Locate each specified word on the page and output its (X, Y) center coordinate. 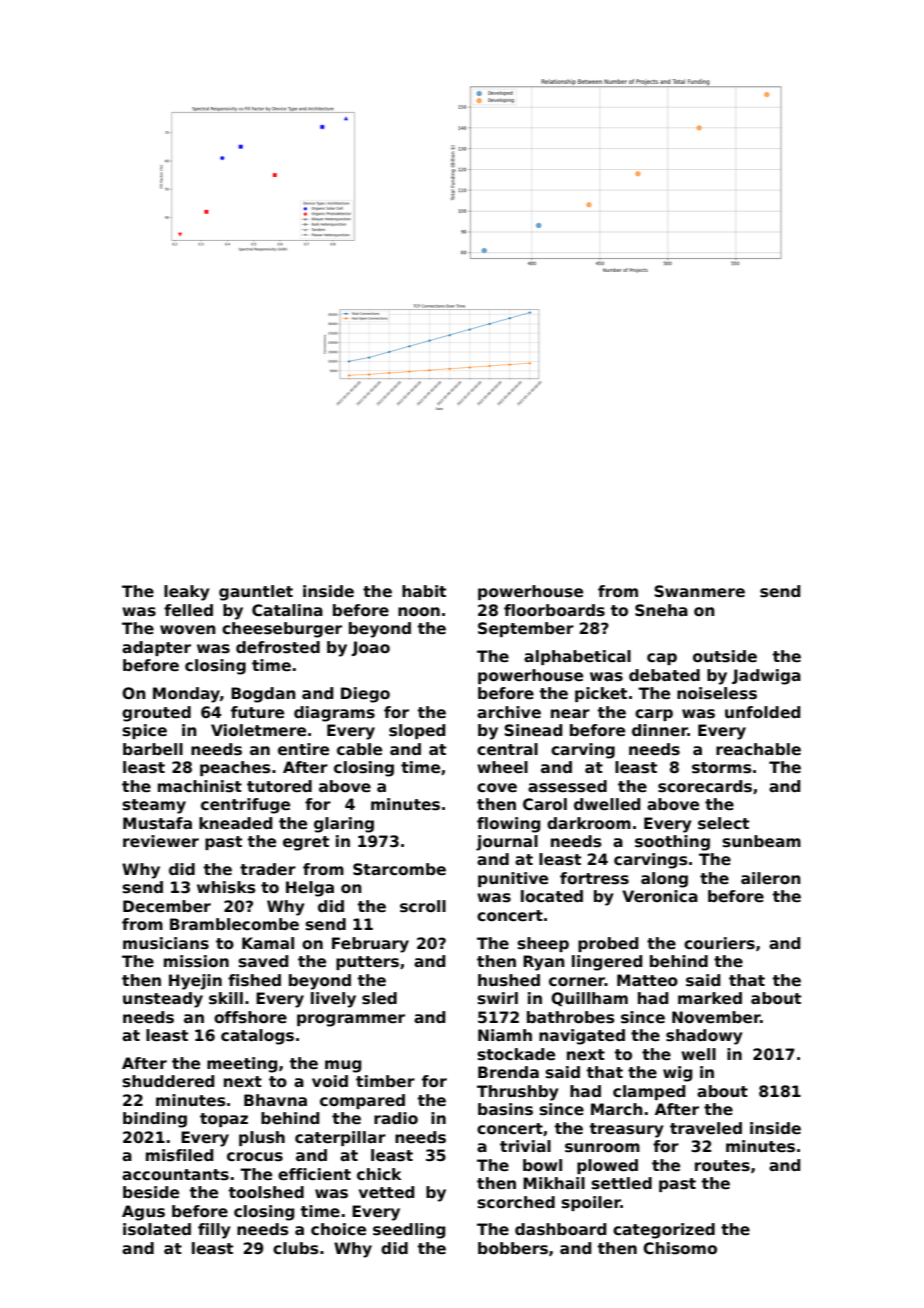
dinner (660, 730)
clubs (295, 1248)
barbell (153, 749)
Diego (365, 695)
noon (419, 612)
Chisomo (680, 1248)
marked (710, 998)
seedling (409, 1231)
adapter (156, 648)
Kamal (268, 943)
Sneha (661, 610)
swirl (498, 998)
